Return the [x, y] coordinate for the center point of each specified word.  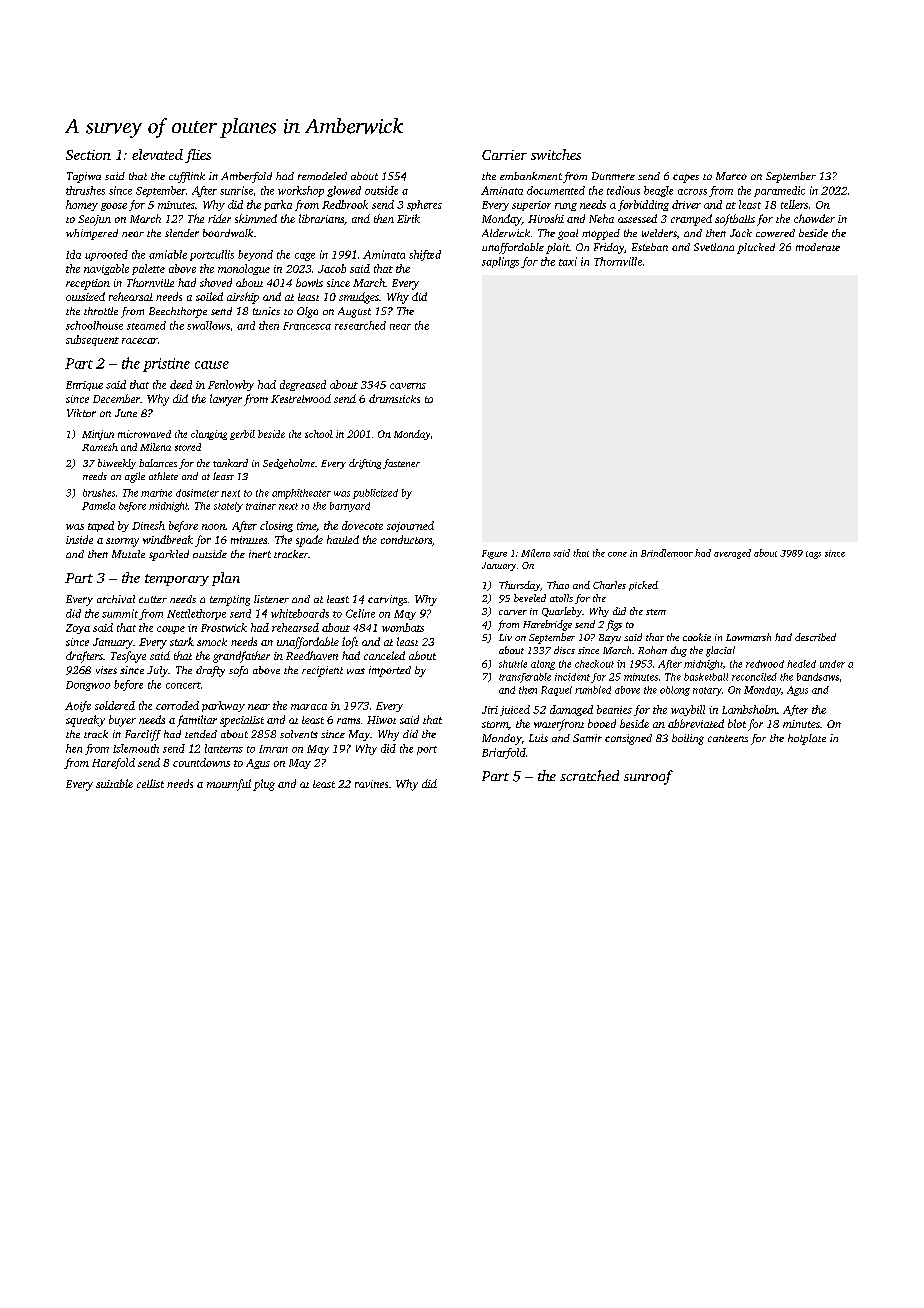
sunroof [648, 777]
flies [198, 156]
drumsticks [394, 398]
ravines [371, 784]
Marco [731, 176]
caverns [408, 386]
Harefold [113, 763]
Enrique [84, 386]
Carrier [504, 155]
